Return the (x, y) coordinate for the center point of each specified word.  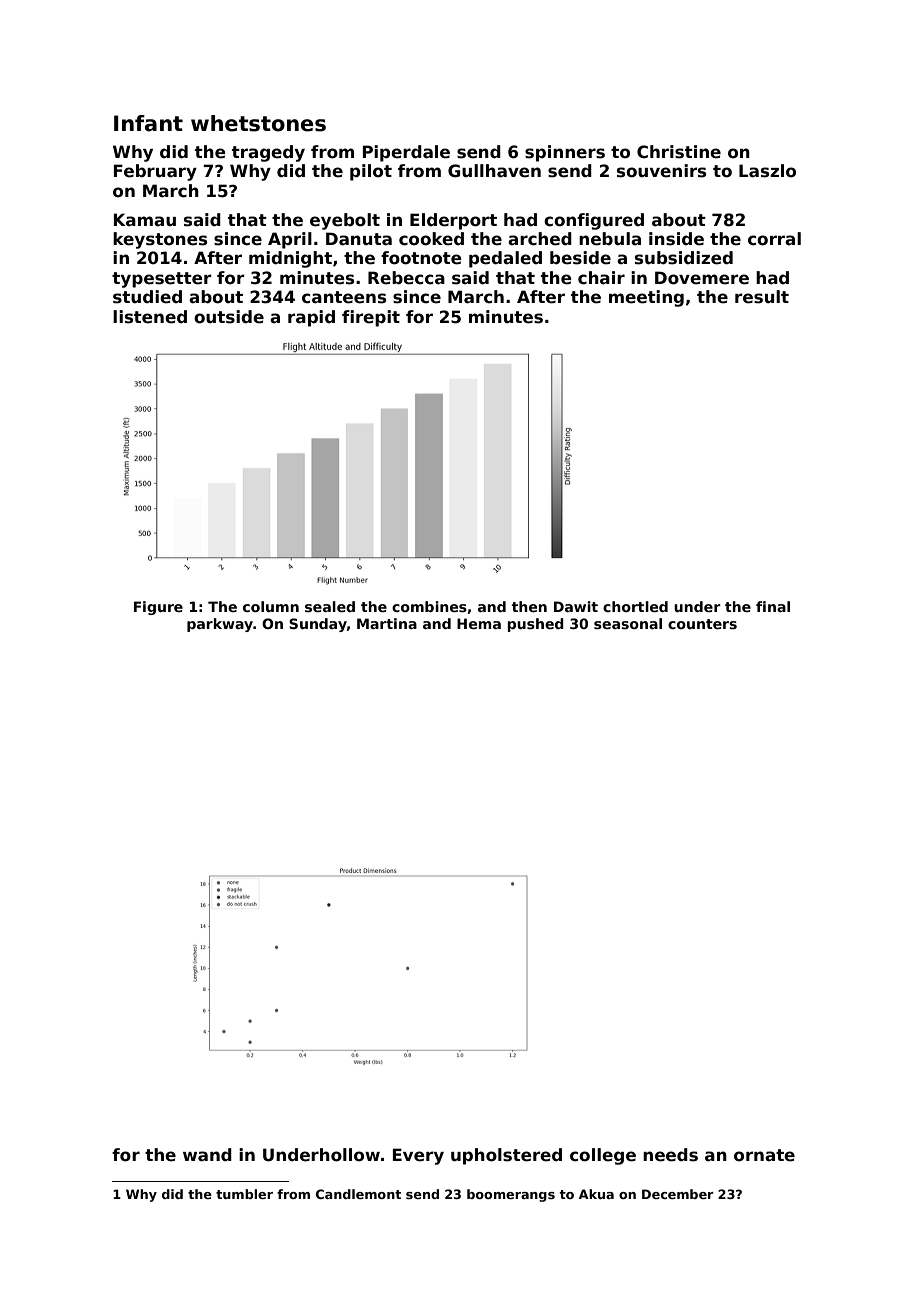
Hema (479, 623)
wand (207, 1155)
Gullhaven (494, 171)
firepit (371, 318)
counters (702, 624)
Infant (148, 123)
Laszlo (767, 171)
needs (670, 1155)
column (271, 606)
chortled (635, 606)
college (603, 1156)
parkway (220, 625)
